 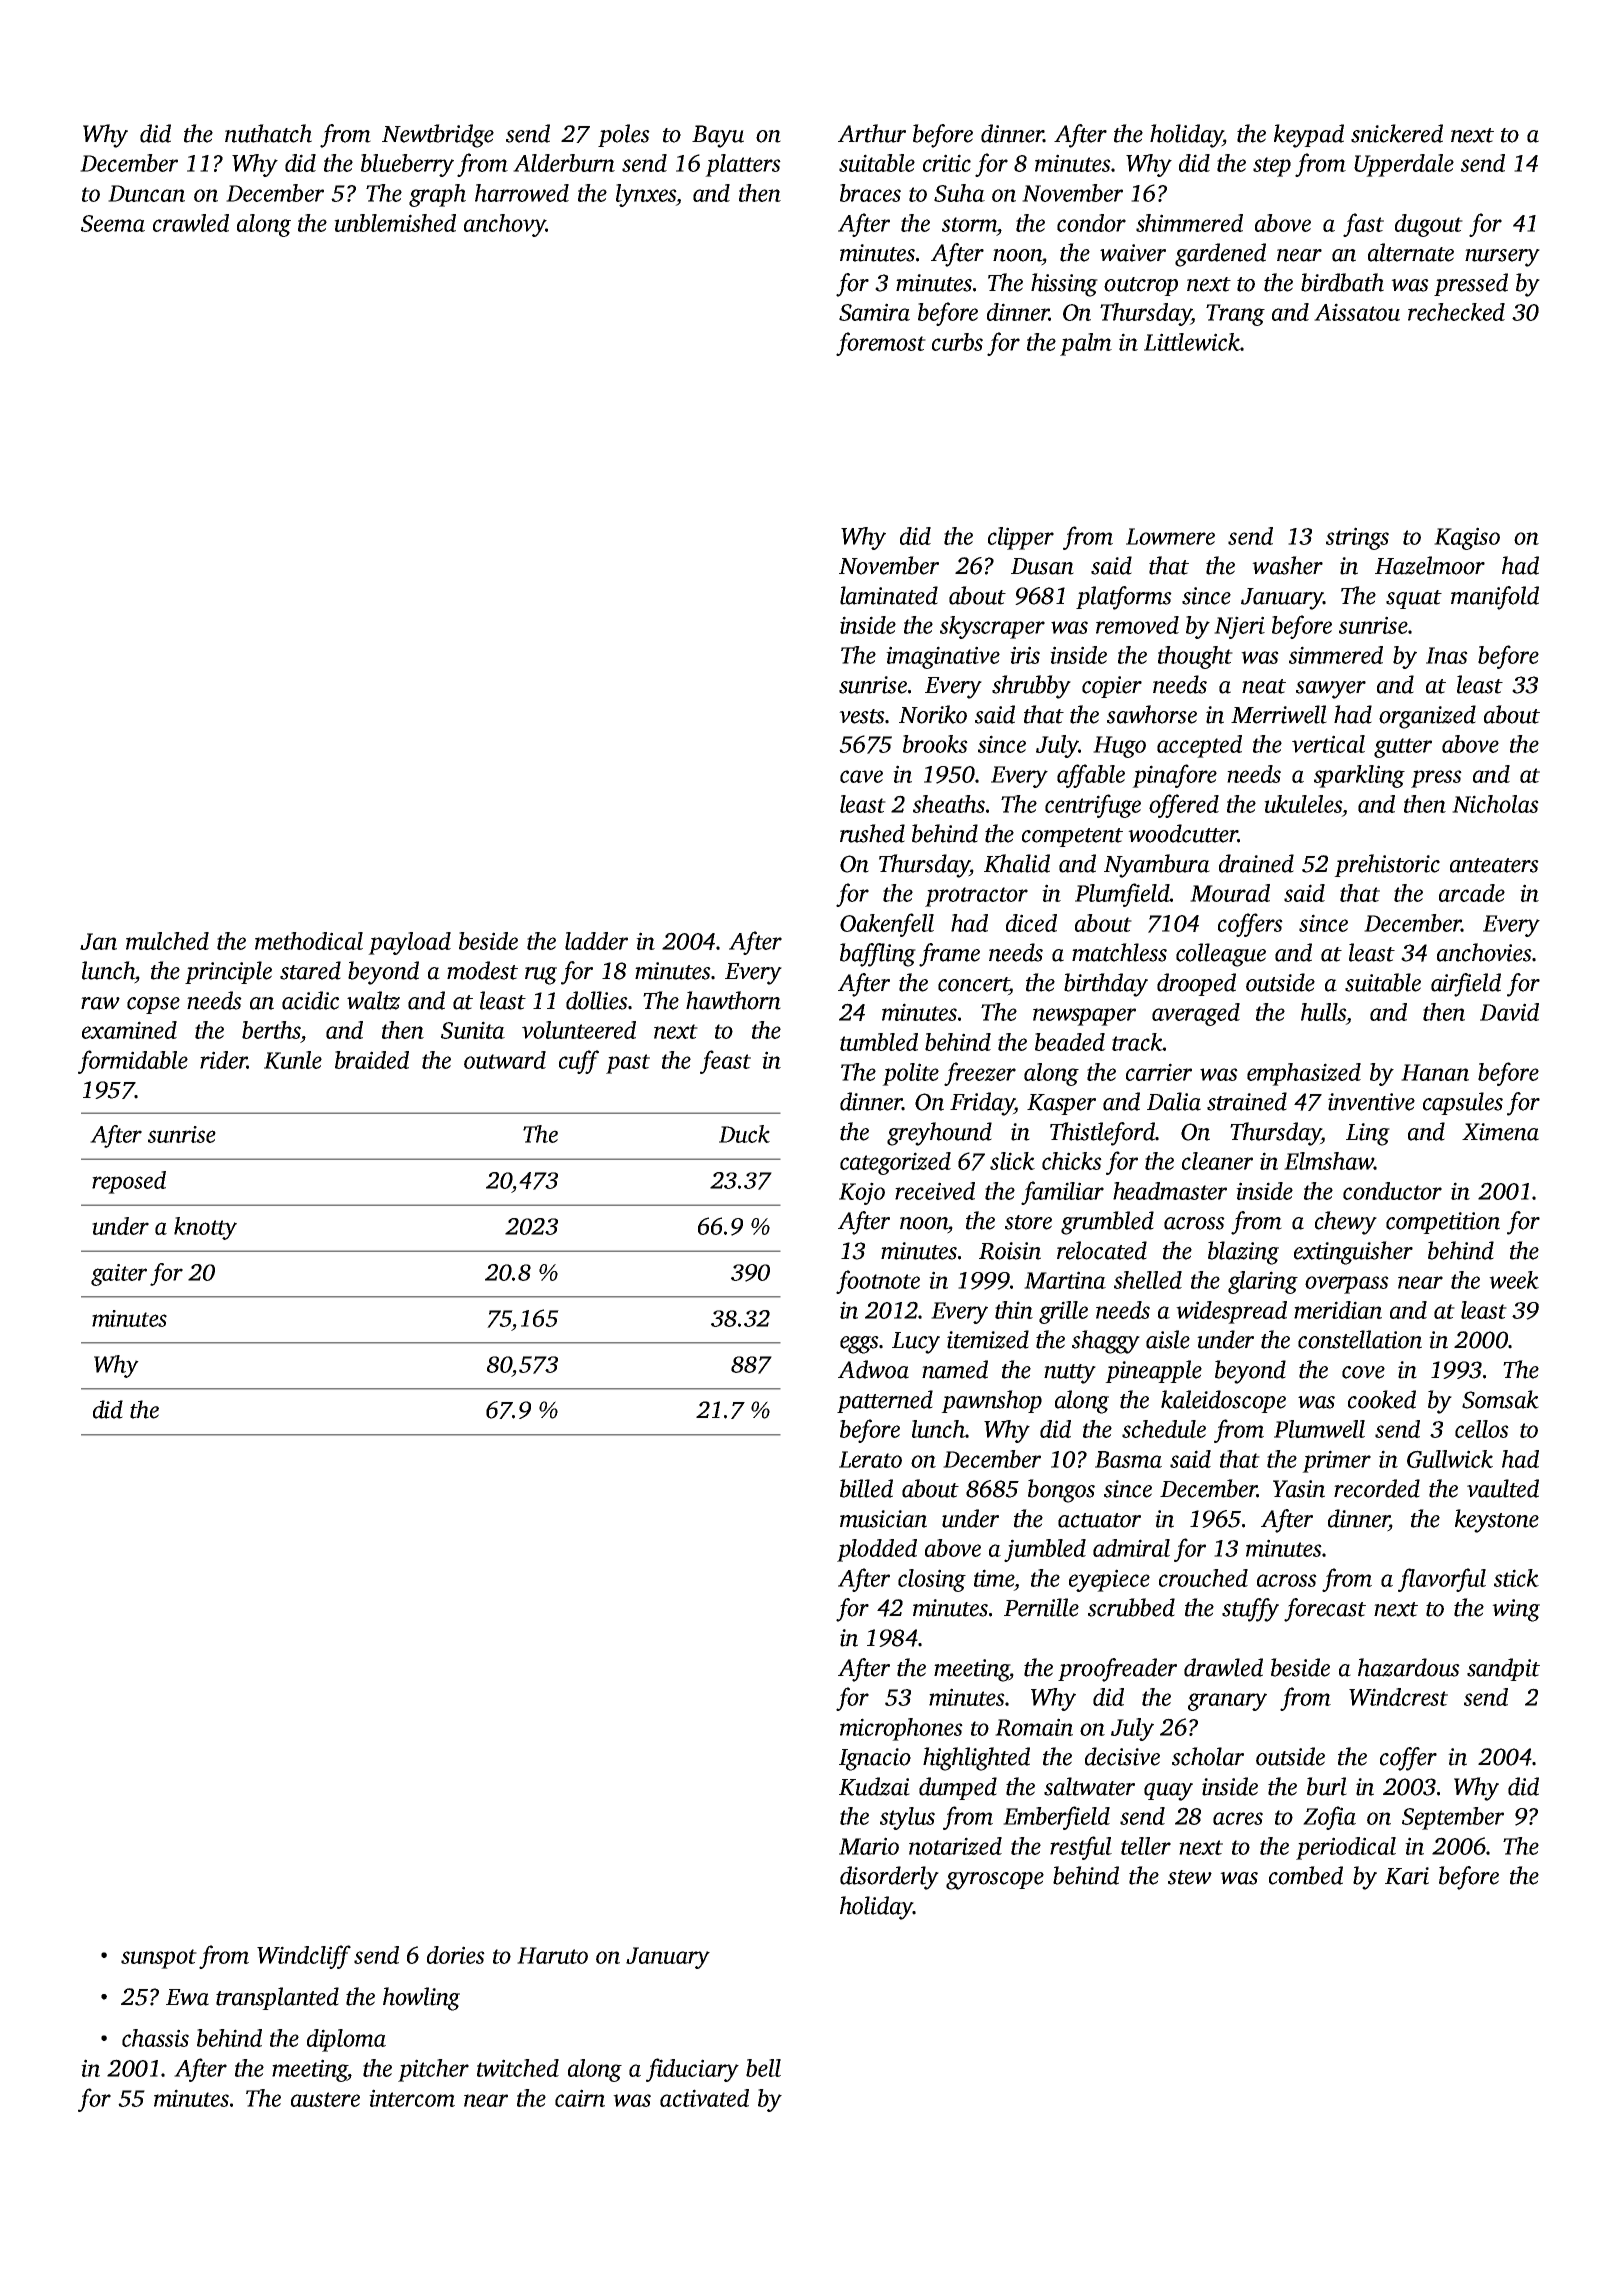 I want to click on rechecked, so click(x=1456, y=312).
